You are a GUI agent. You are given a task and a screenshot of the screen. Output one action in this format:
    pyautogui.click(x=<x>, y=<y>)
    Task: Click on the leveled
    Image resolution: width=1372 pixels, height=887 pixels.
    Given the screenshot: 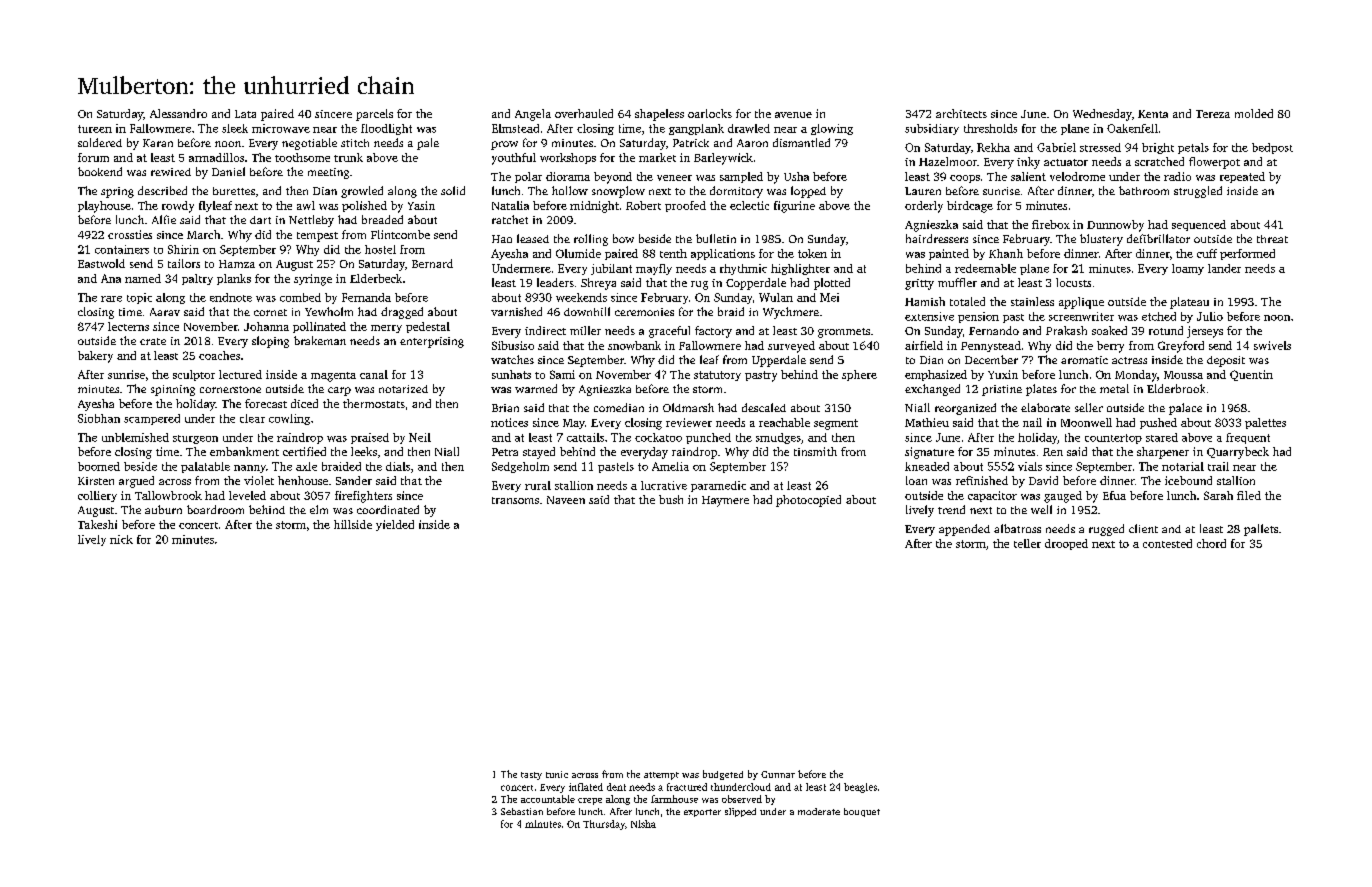 What is the action you would take?
    pyautogui.click(x=247, y=495)
